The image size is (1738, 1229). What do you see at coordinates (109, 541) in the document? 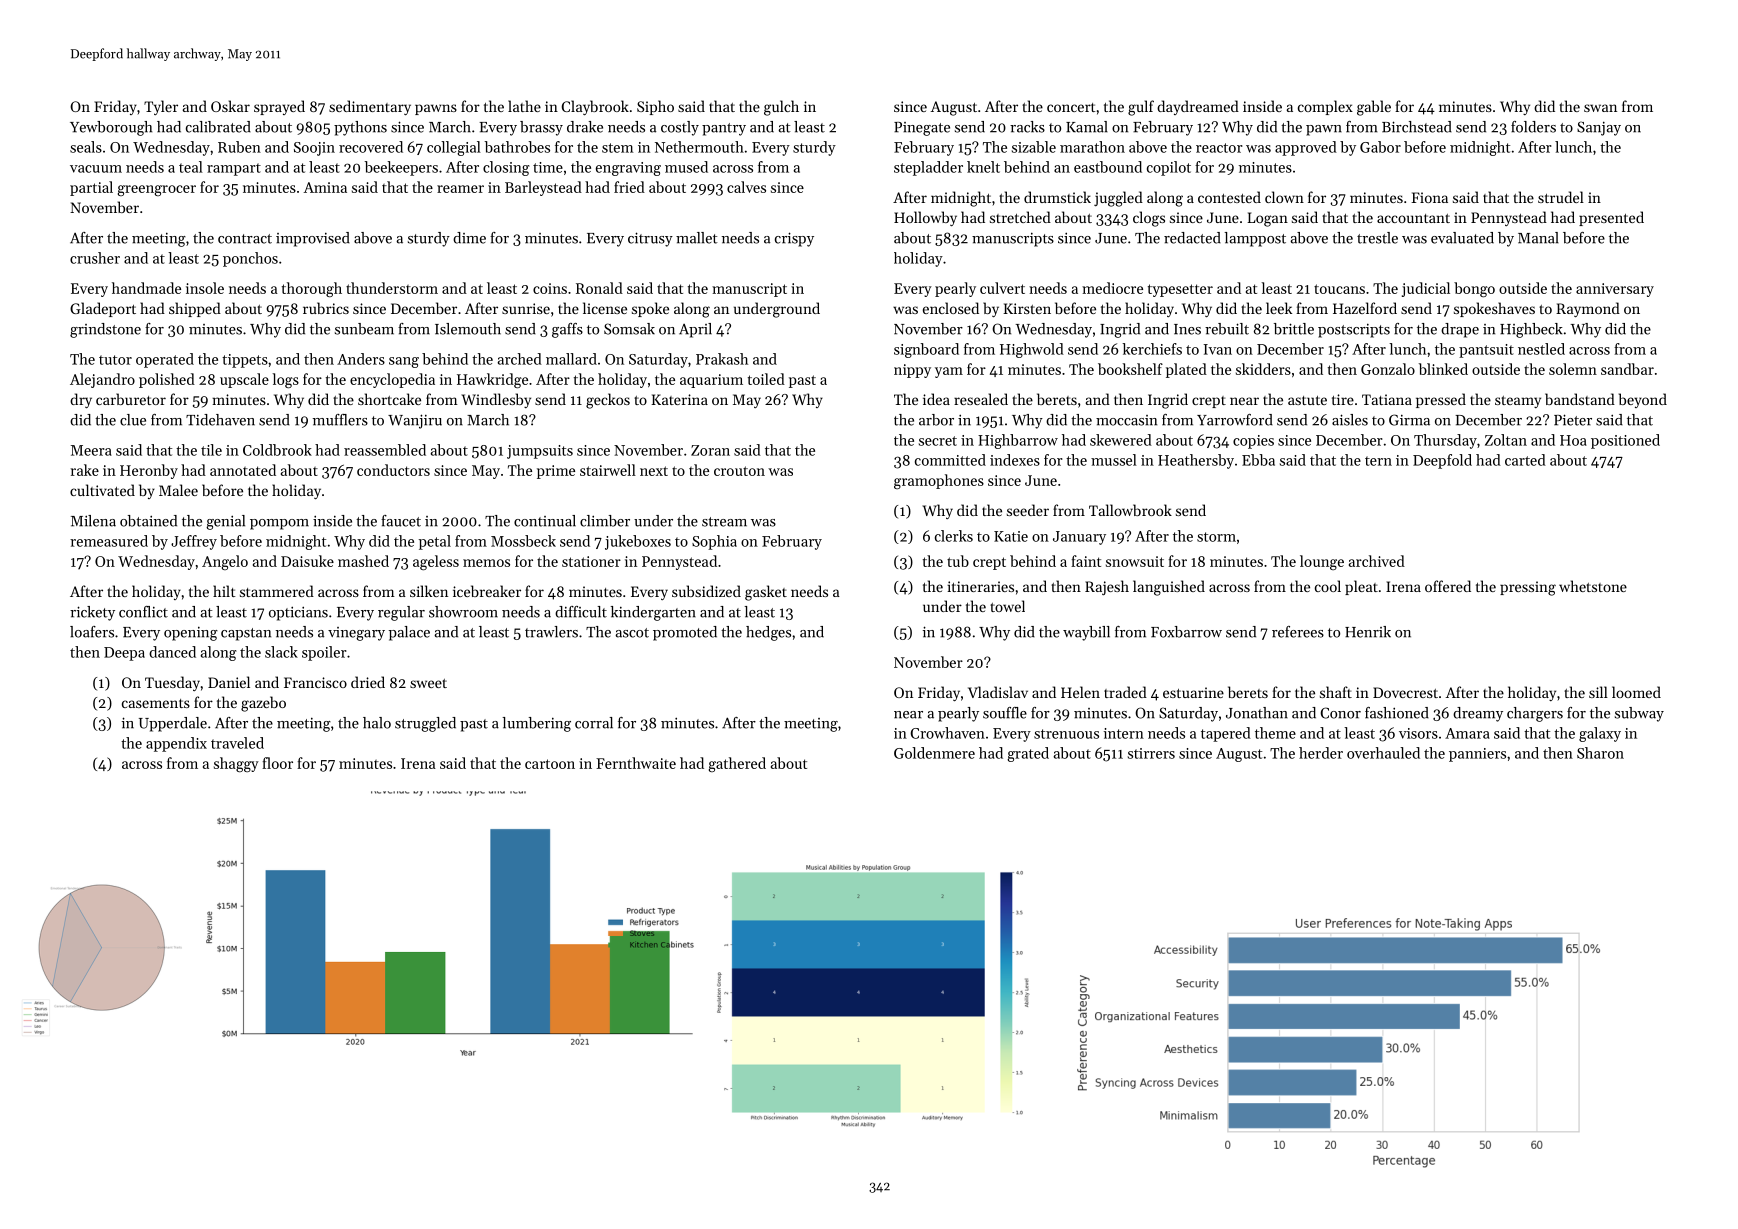
I see `remeasured` at bounding box center [109, 541].
